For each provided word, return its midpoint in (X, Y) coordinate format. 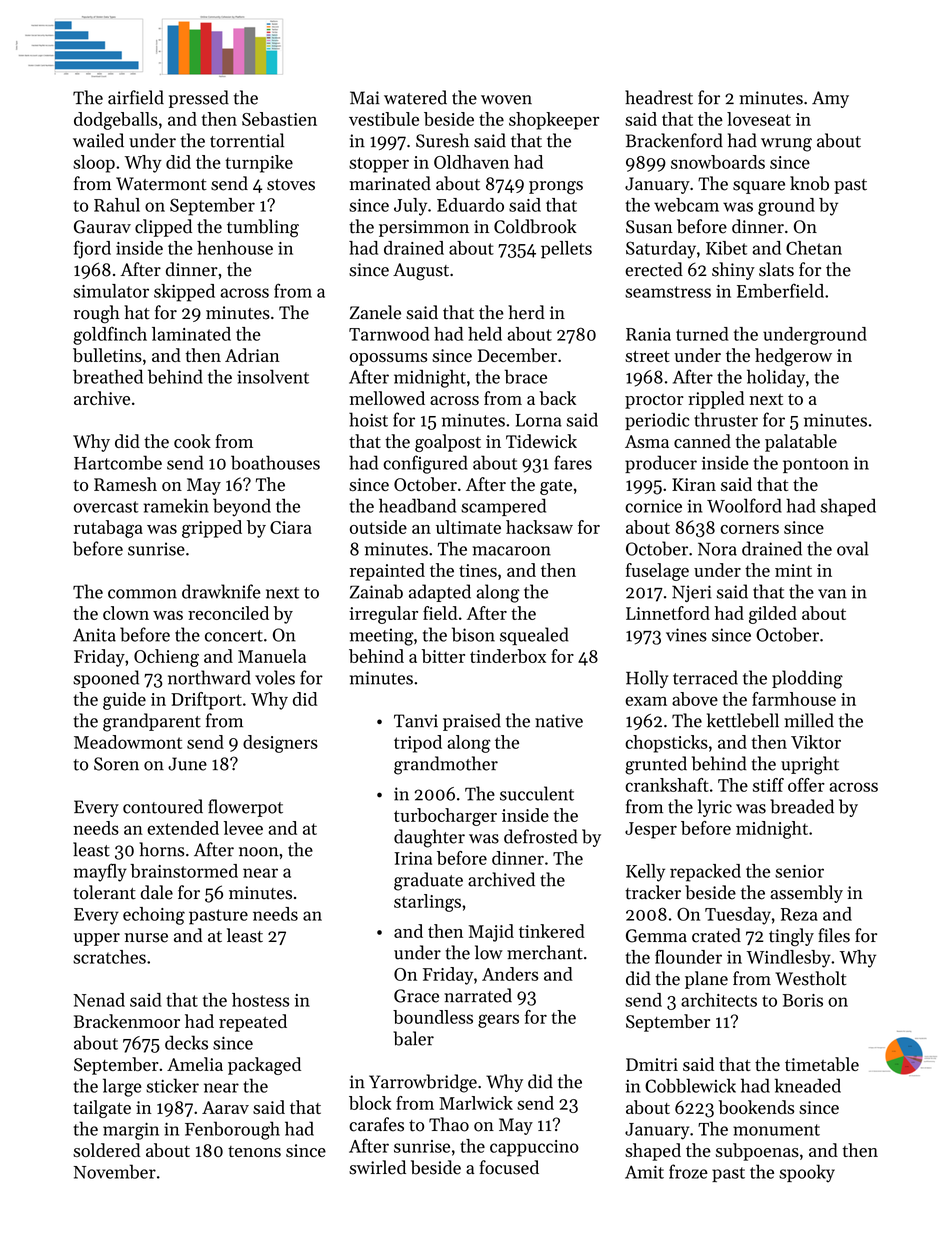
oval (853, 548)
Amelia (195, 1064)
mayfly (100, 872)
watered (415, 97)
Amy (830, 99)
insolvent (273, 376)
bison (473, 634)
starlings (427, 903)
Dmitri (652, 1064)
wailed (98, 140)
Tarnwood (389, 334)
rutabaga (108, 529)
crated (716, 935)
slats (776, 269)
